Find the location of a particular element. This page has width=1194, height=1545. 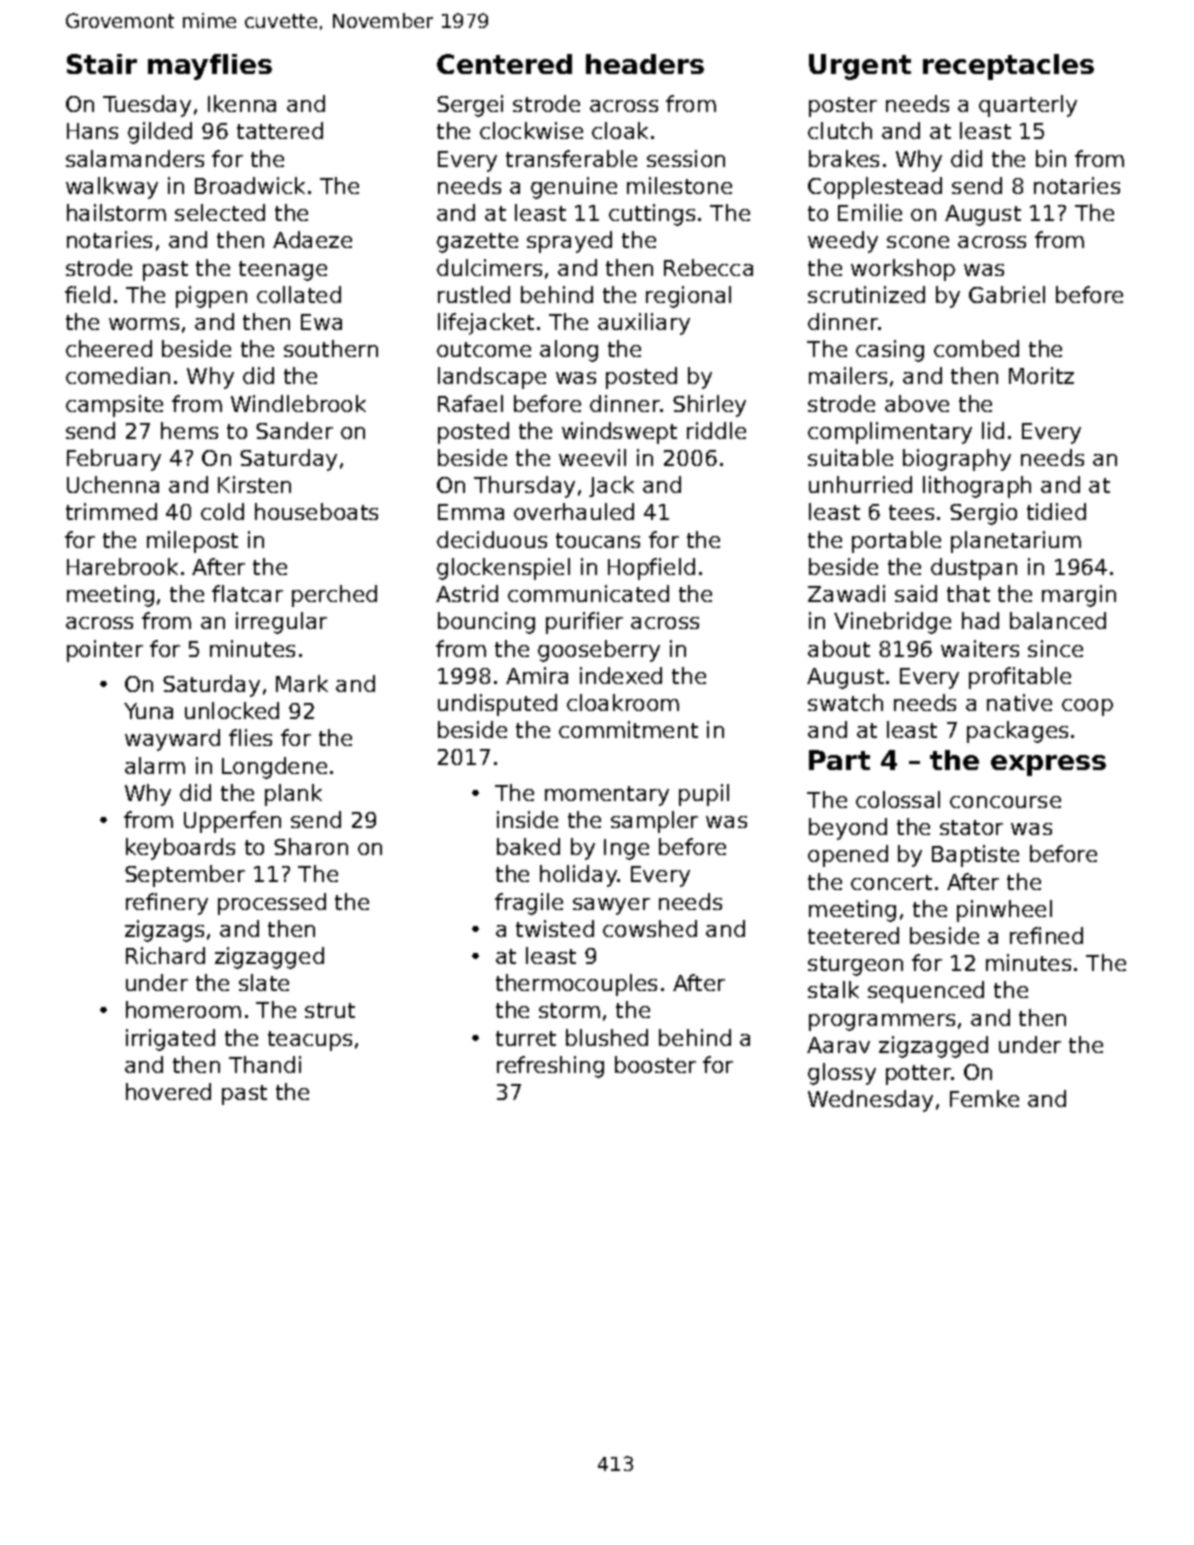

quarterly is located at coordinates (1028, 106).
